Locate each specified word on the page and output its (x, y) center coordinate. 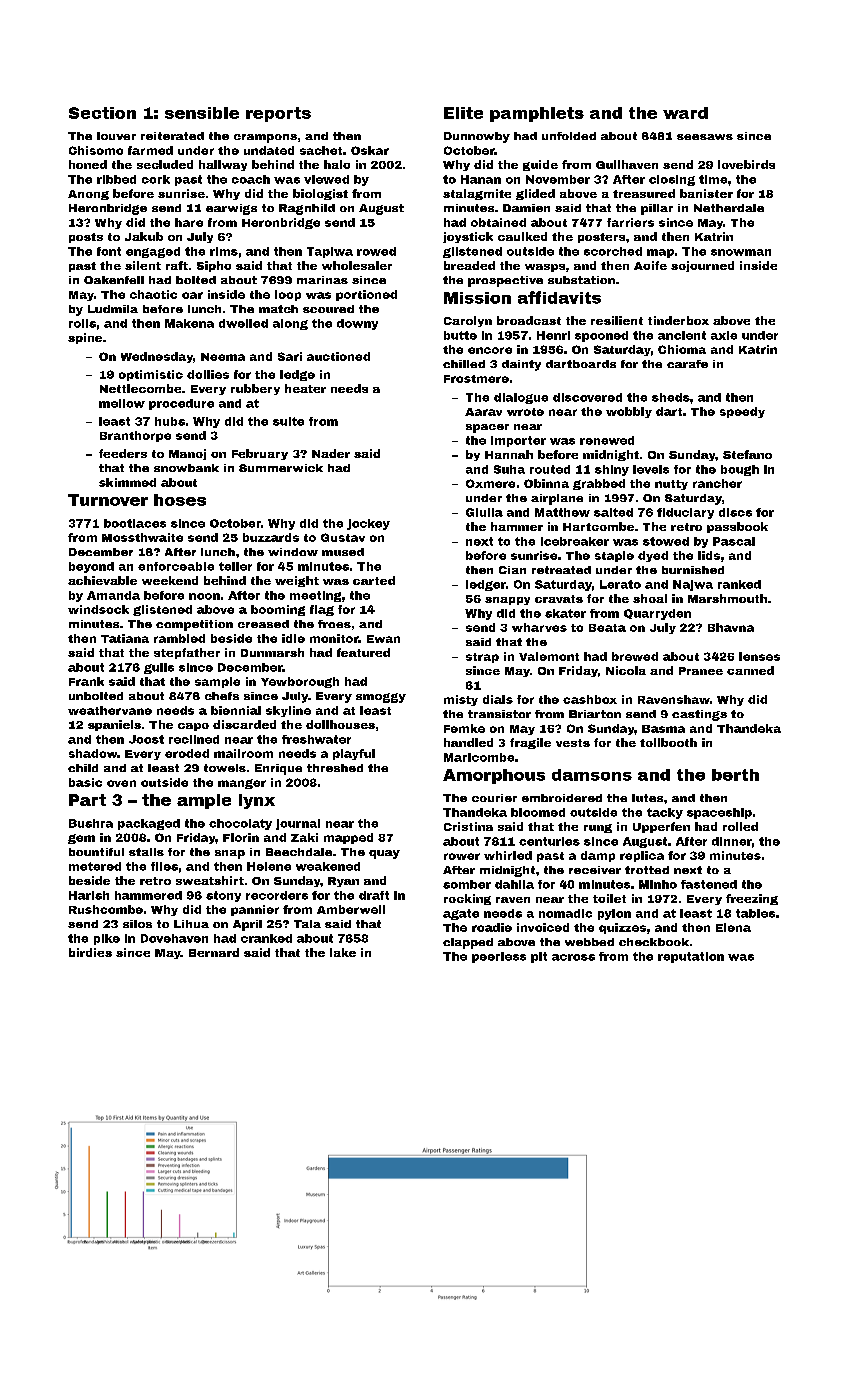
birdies (90, 952)
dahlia (514, 884)
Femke (464, 728)
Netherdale (729, 208)
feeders (123, 453)
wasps (545, 268)
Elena (733, 927)
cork (156, 179)
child (83, 768)
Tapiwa (330, 252)
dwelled (243, 323)
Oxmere (490, 483)
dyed (653, 556)
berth (735, 775)
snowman (741, 252)
